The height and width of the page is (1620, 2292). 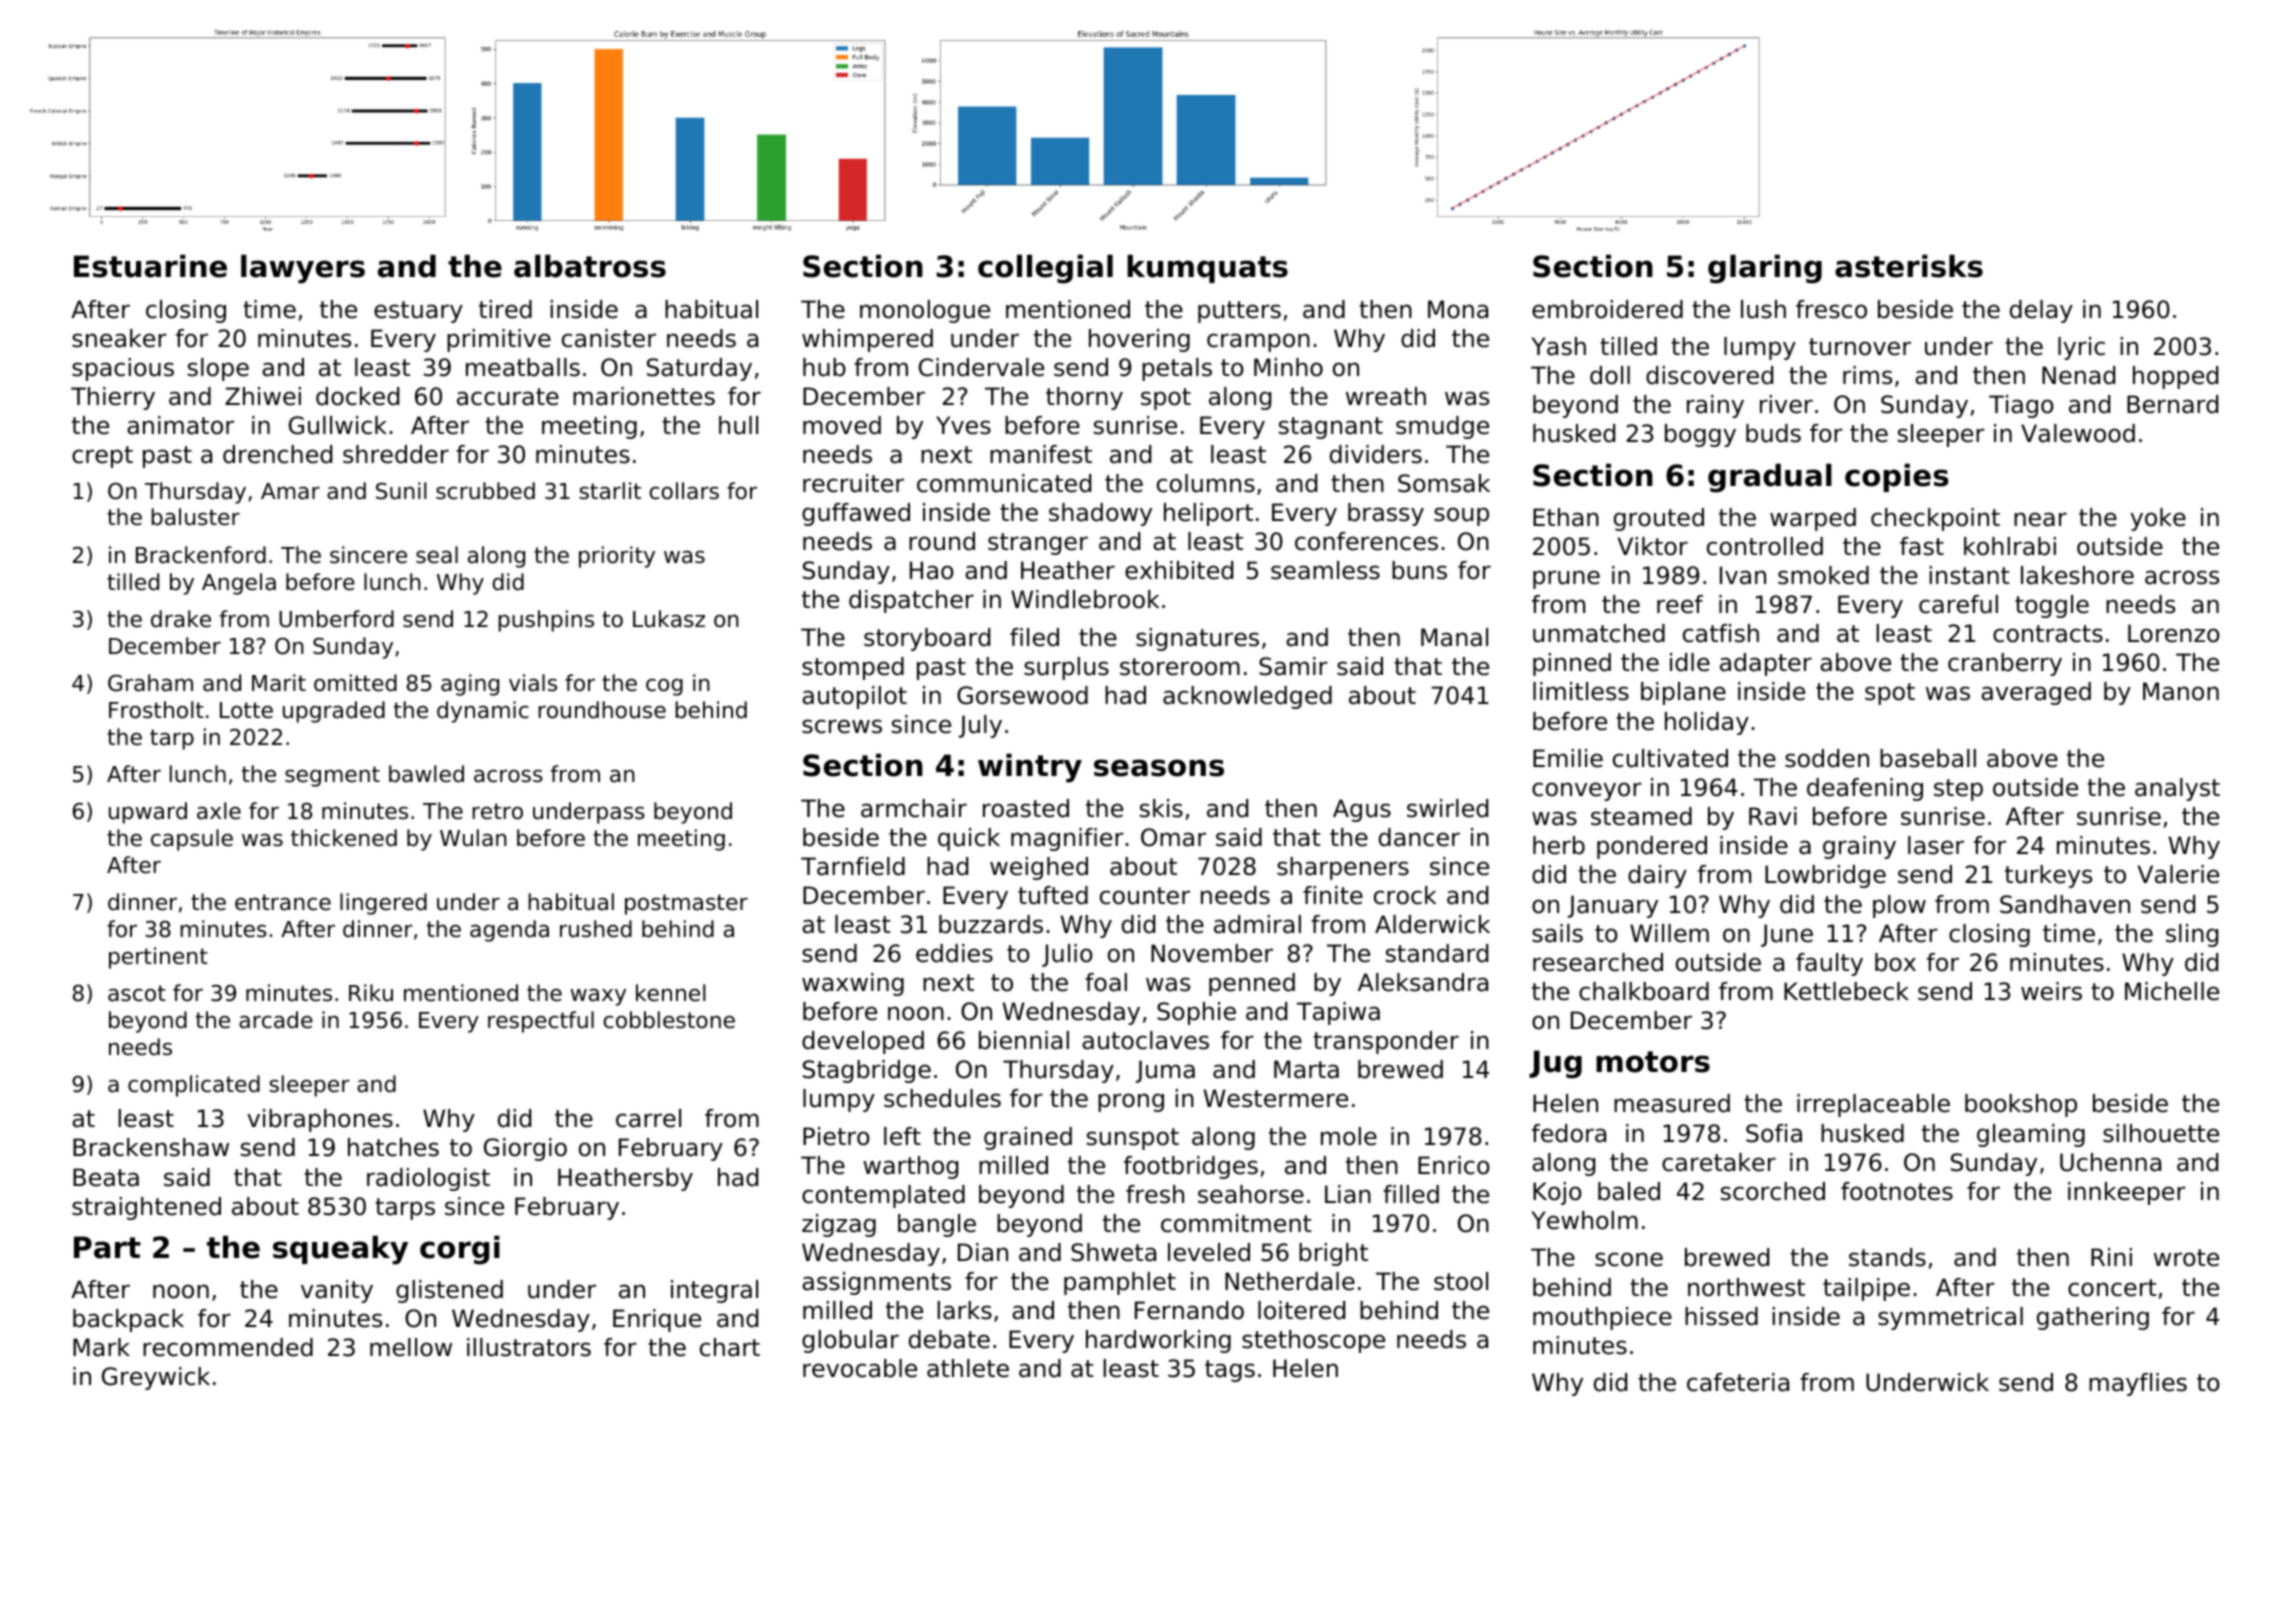 I want to click on Mona, so click(x=1458, y=309).
